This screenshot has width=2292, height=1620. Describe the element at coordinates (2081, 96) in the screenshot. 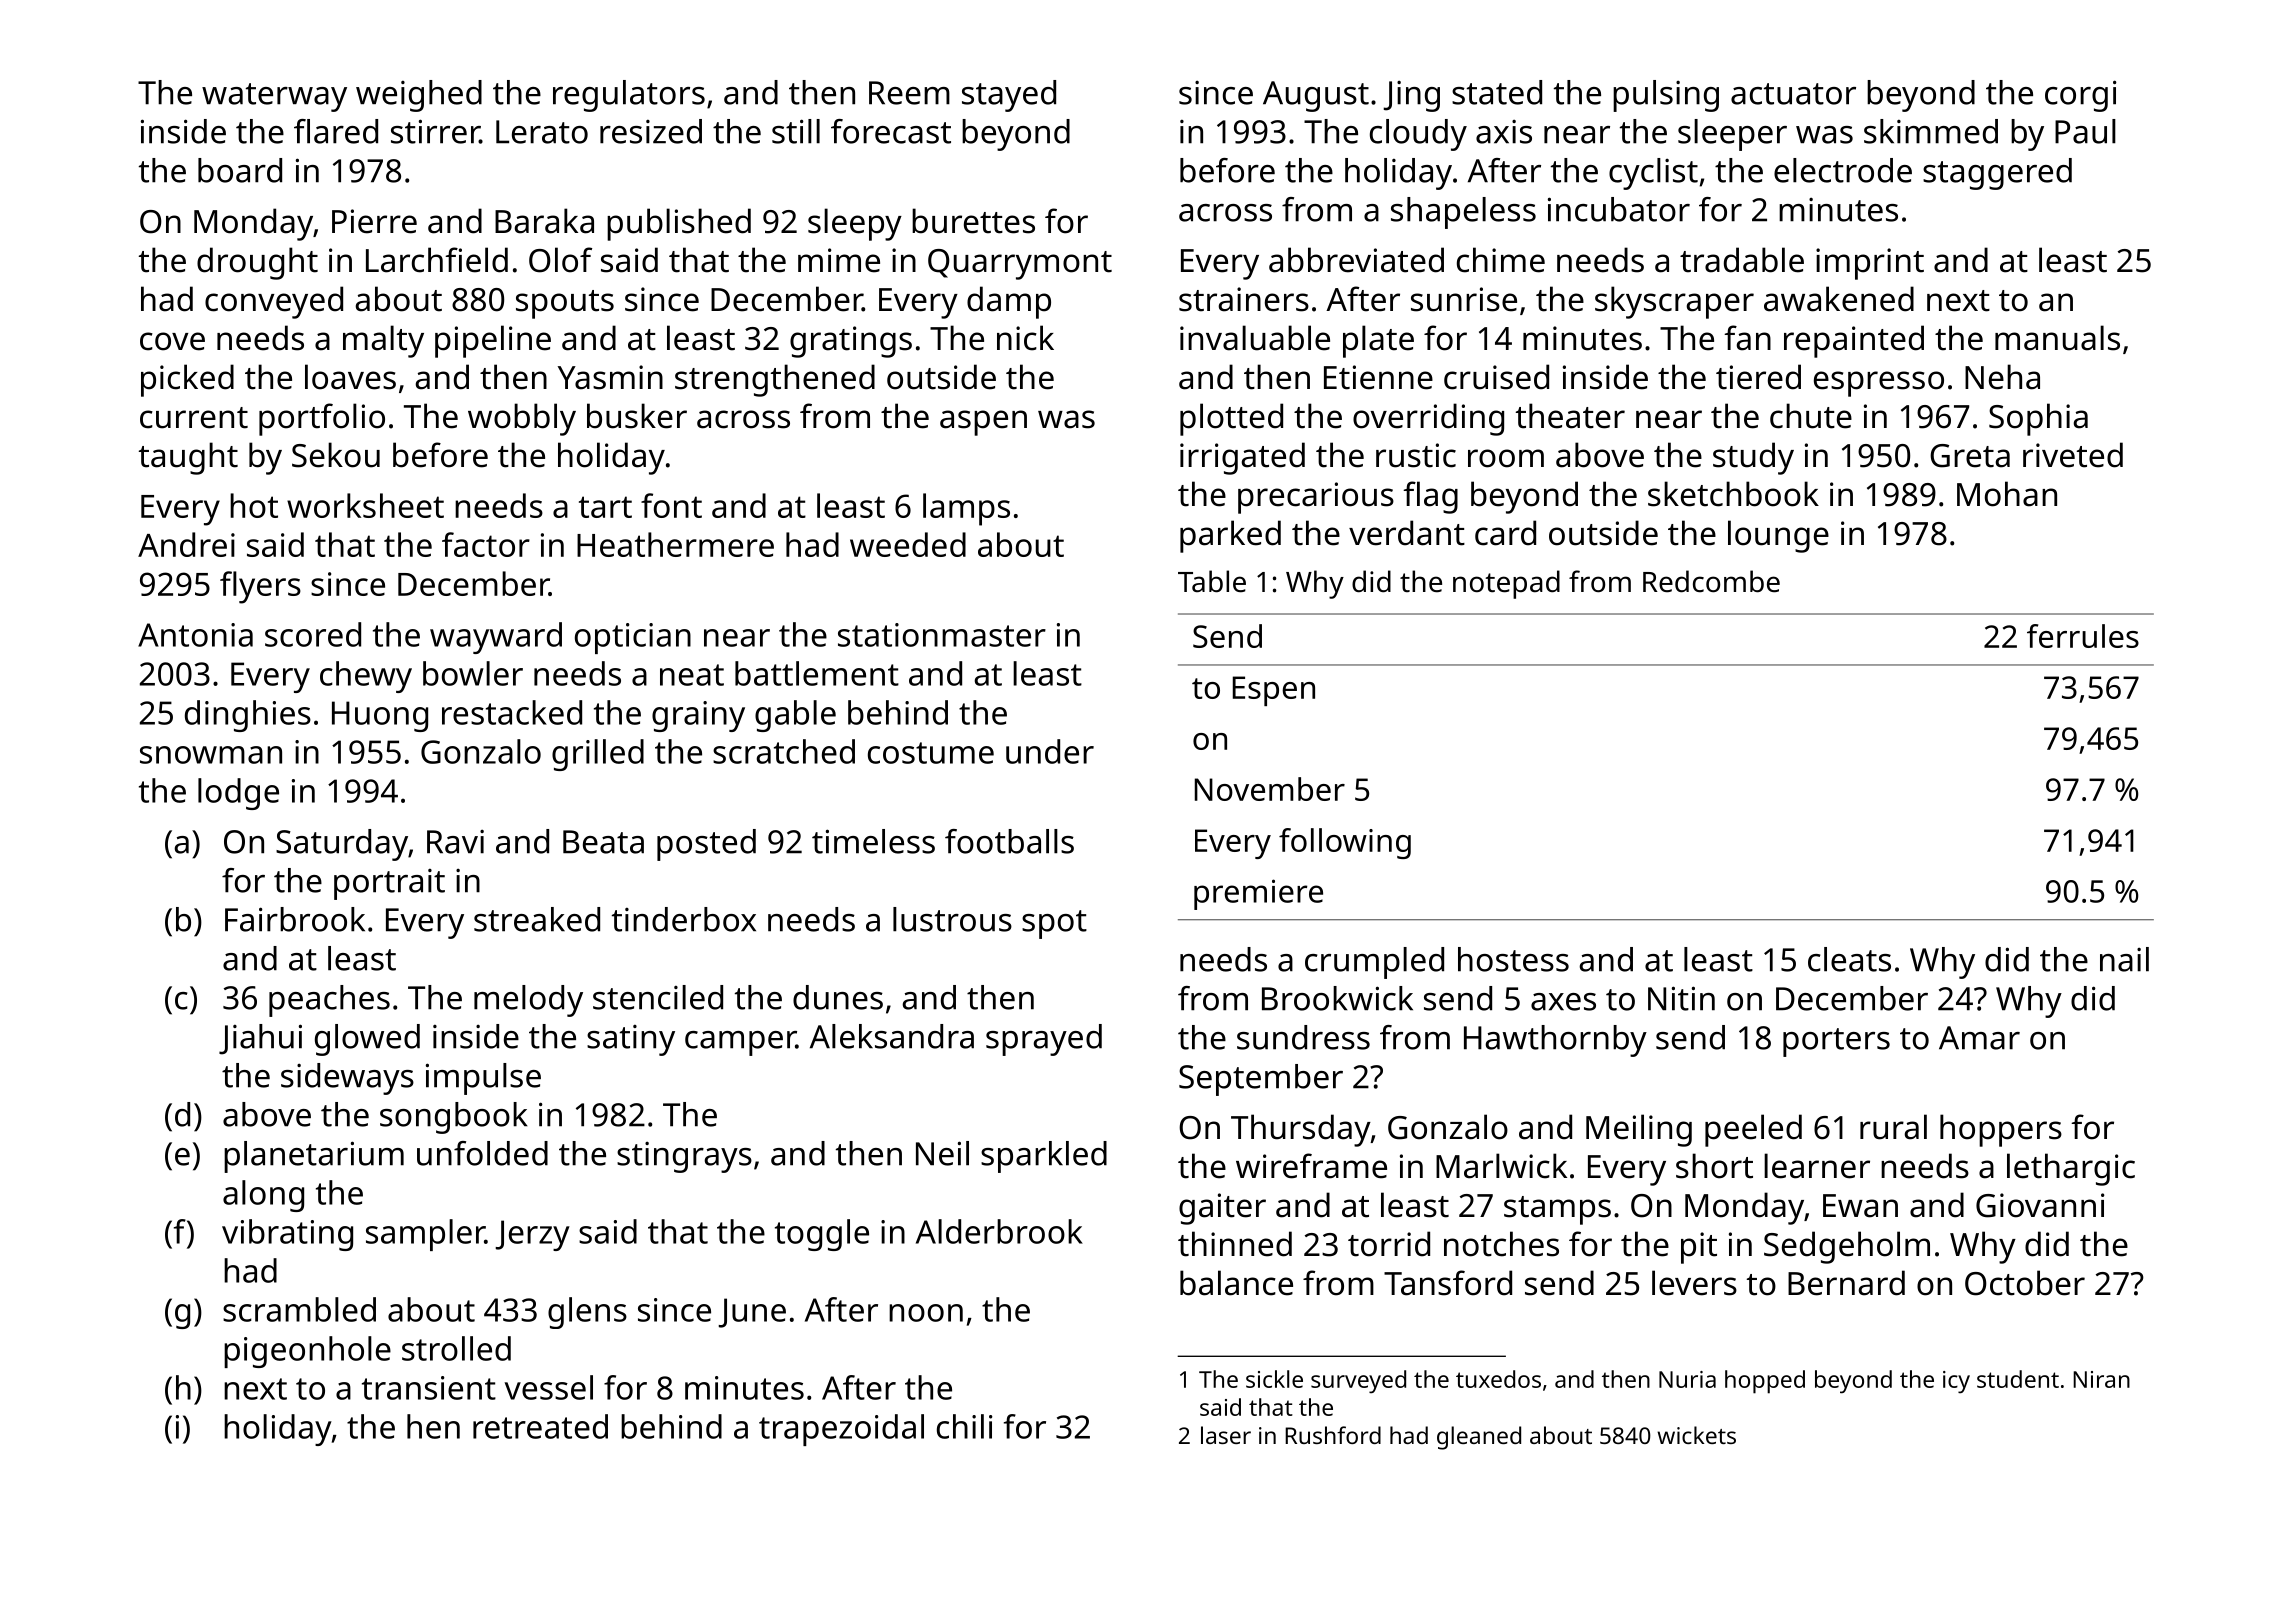

I see `corgi` at that location.
